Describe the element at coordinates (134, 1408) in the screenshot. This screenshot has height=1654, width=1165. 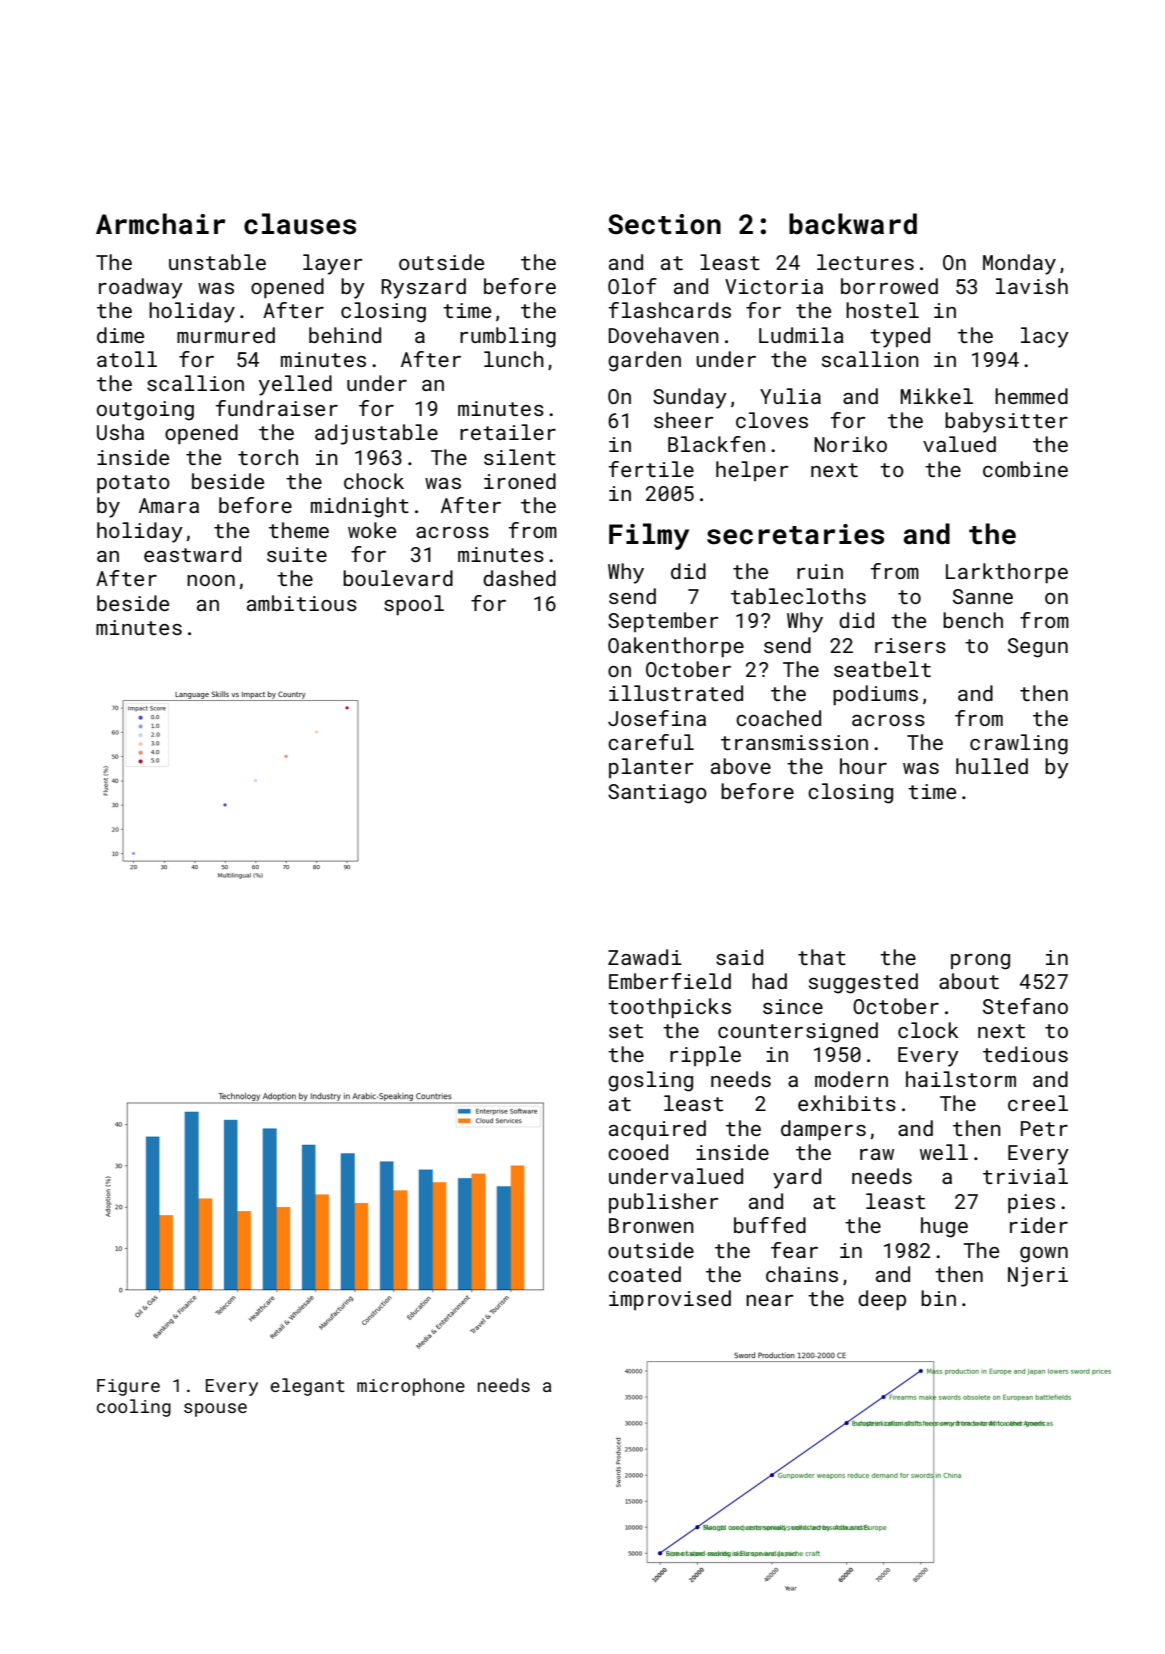
I see `cooling` at that location.
